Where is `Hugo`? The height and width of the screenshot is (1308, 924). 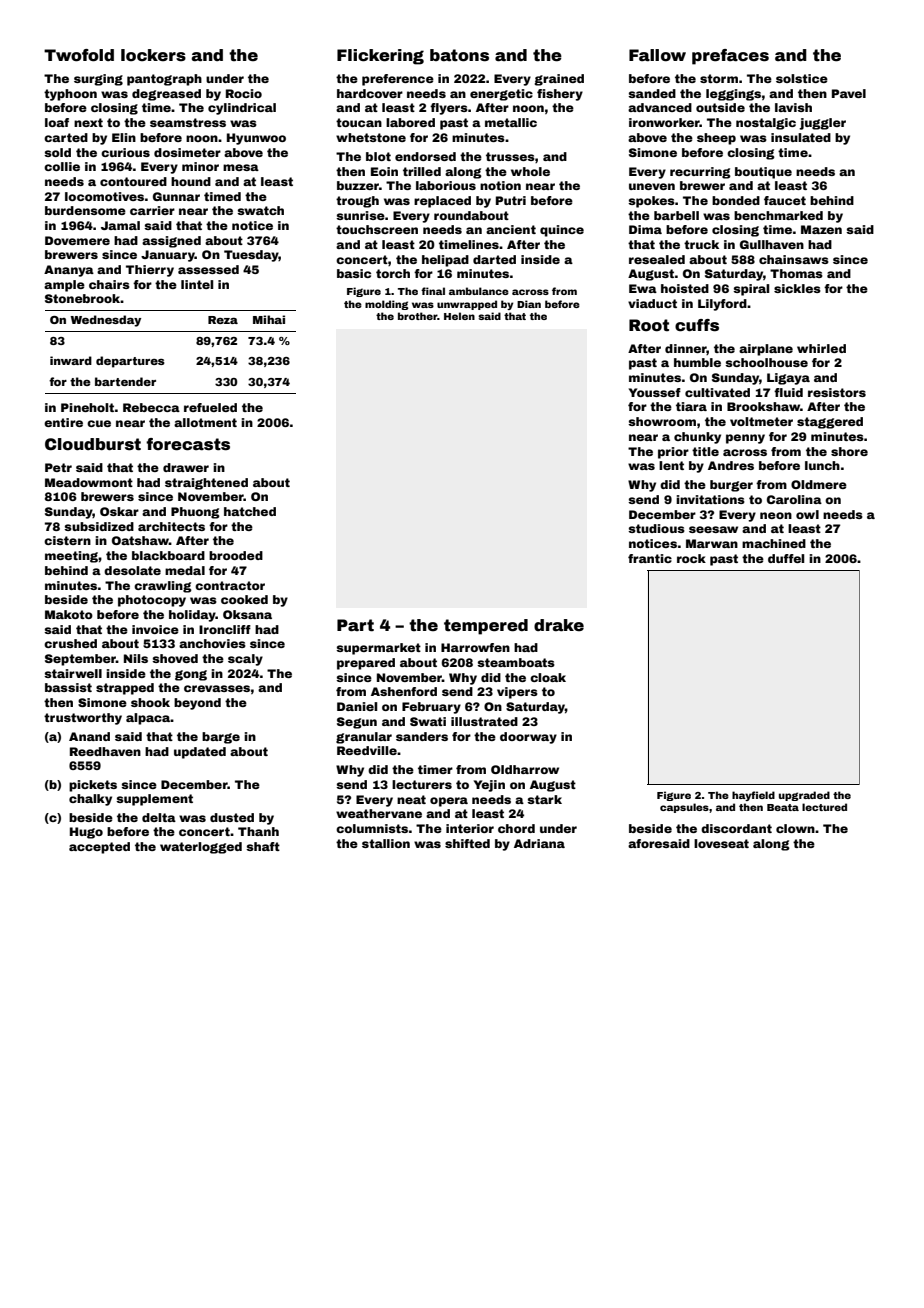 Hugo is located at coordinates (86, 833).
